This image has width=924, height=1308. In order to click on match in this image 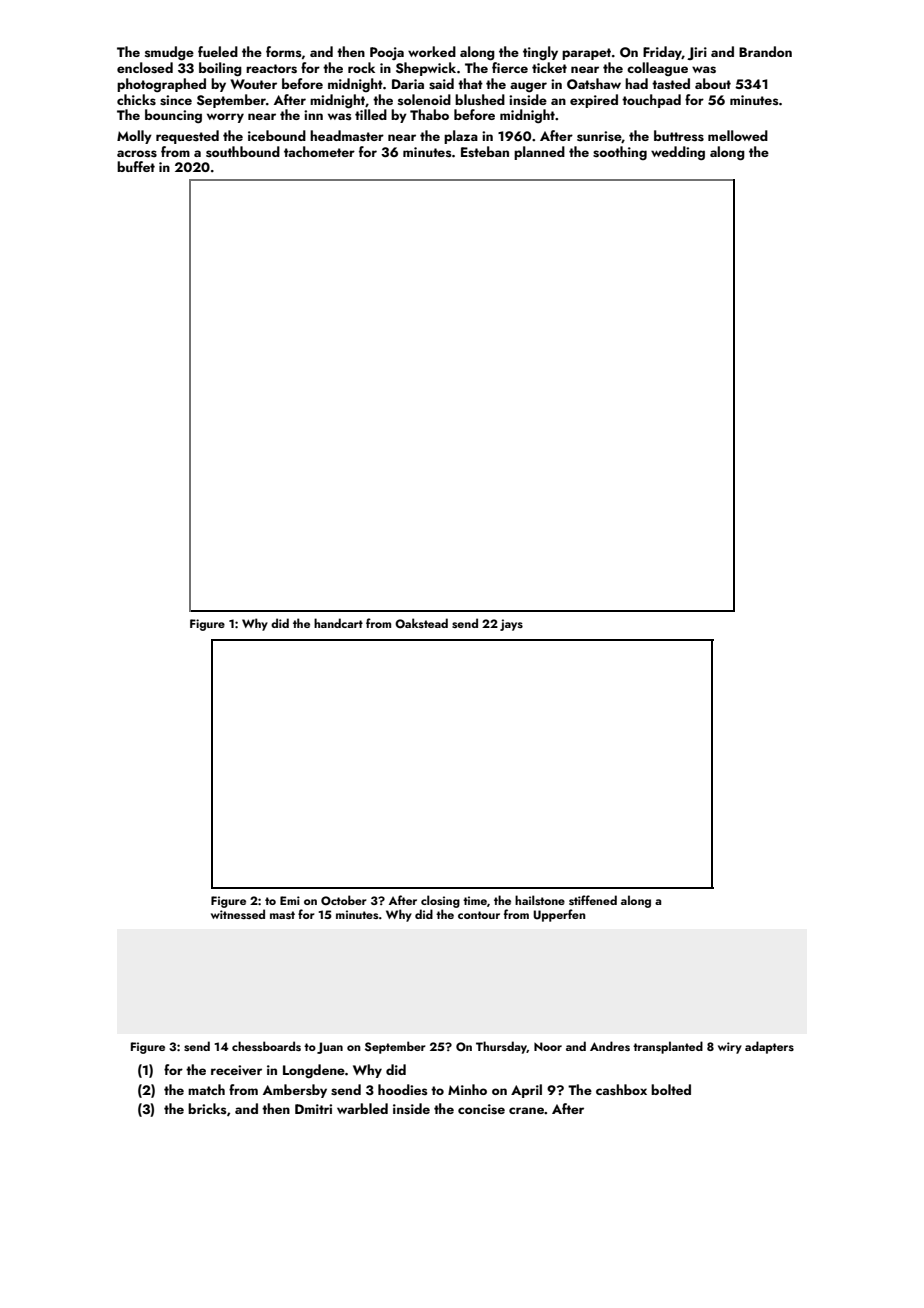, I will do `click(206, 1089)`.
